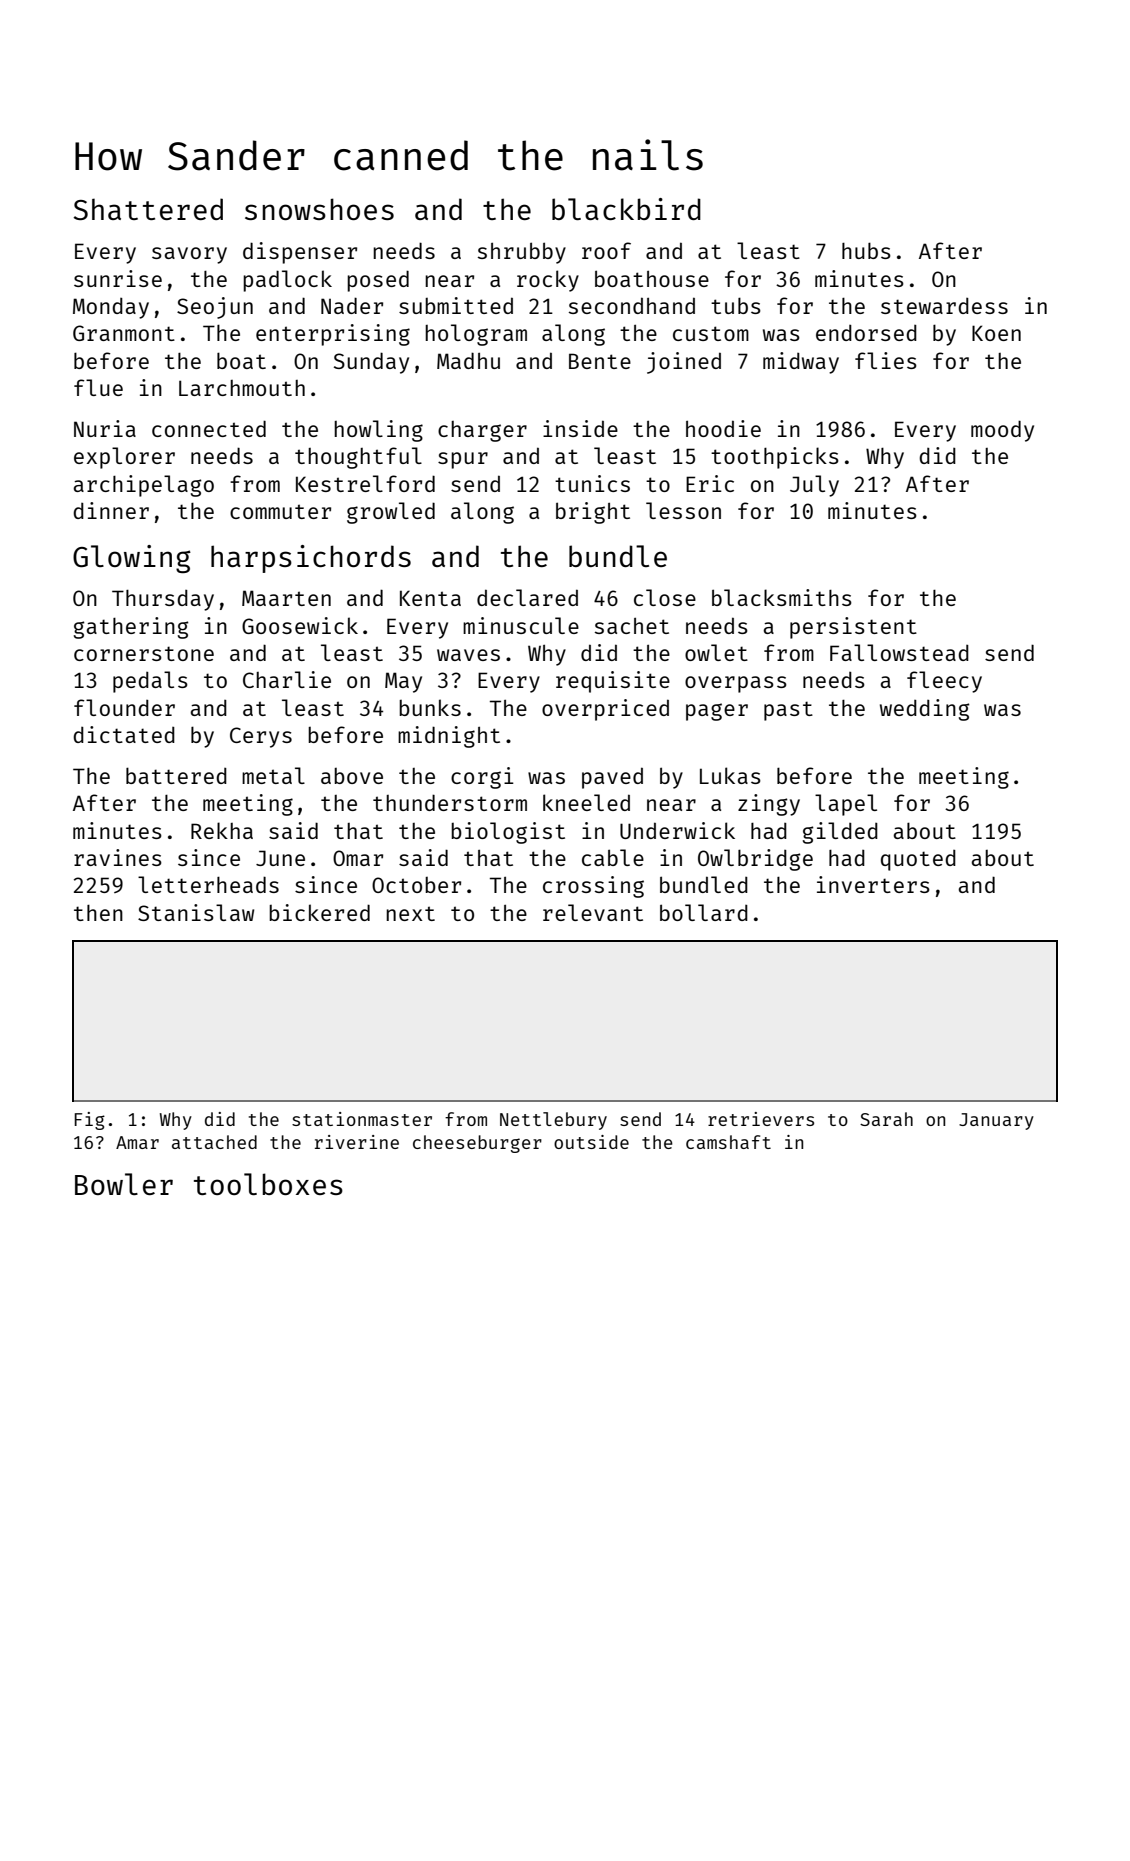  What do you see at coordinates (918, 860) in the document?
I see `quoted` at bounding box center [918, 860].
